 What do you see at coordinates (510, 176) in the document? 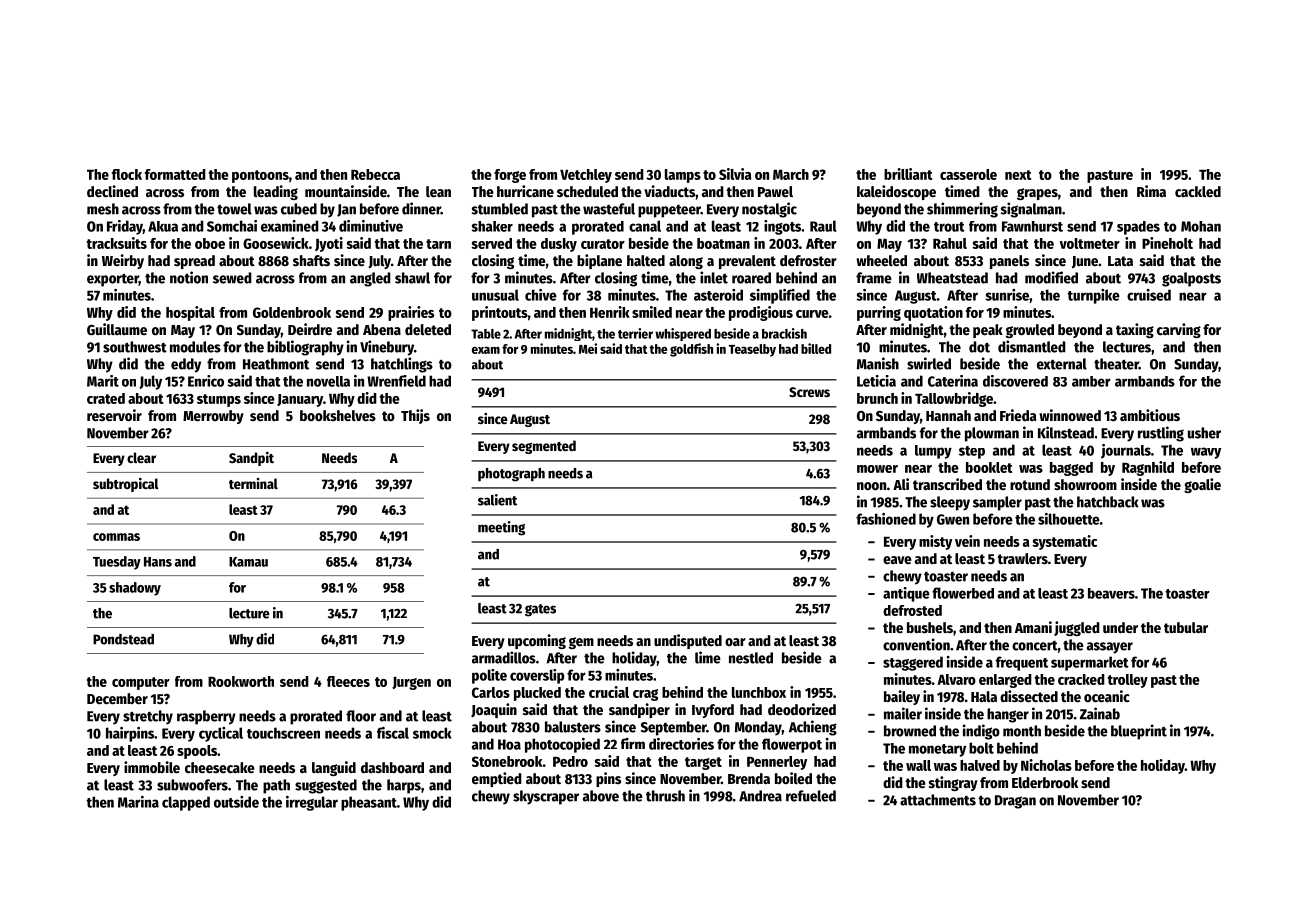
I see `forge` at bounding box center [510, 176].
